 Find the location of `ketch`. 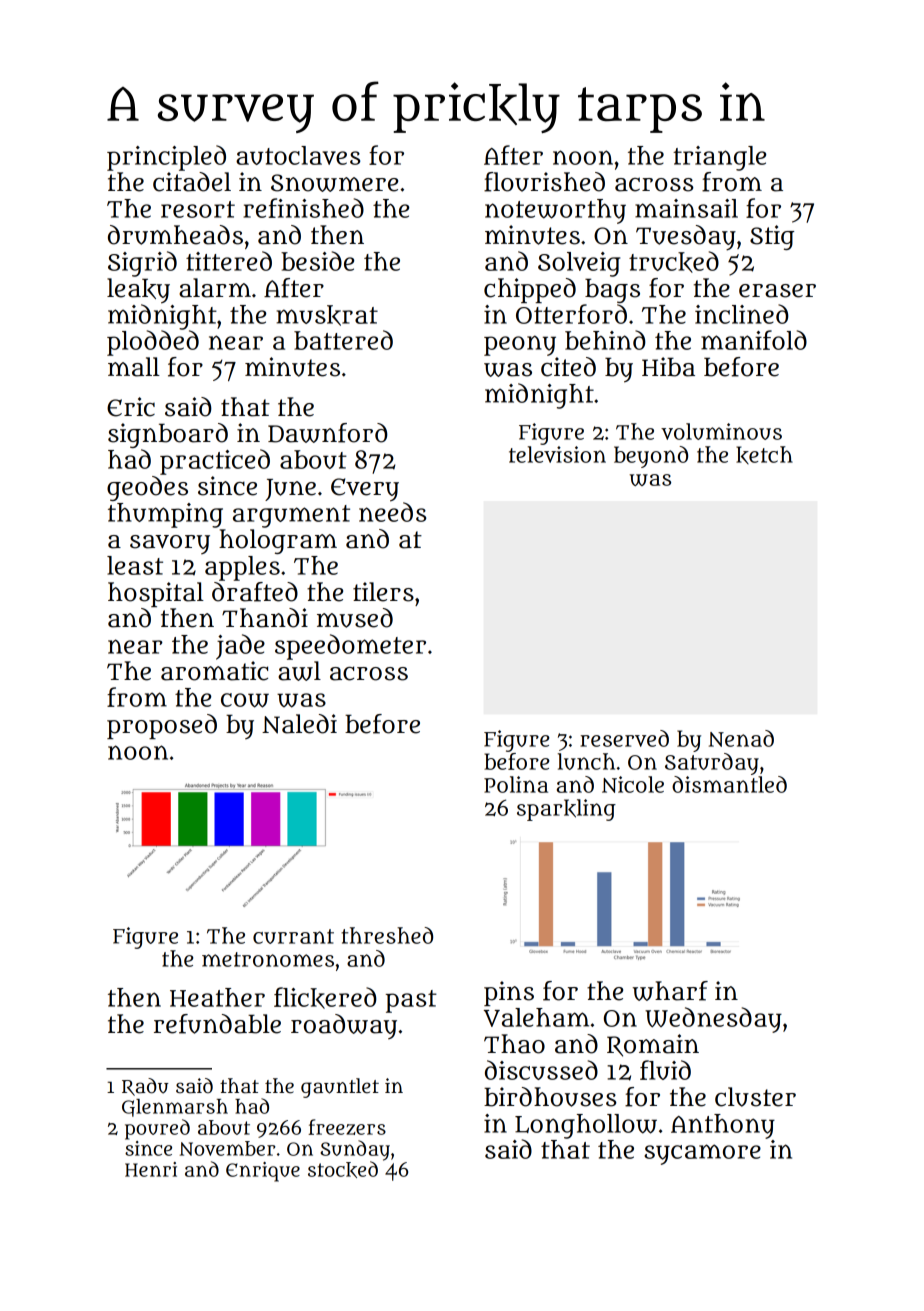

ketch is located at coordinates (764, 455).
